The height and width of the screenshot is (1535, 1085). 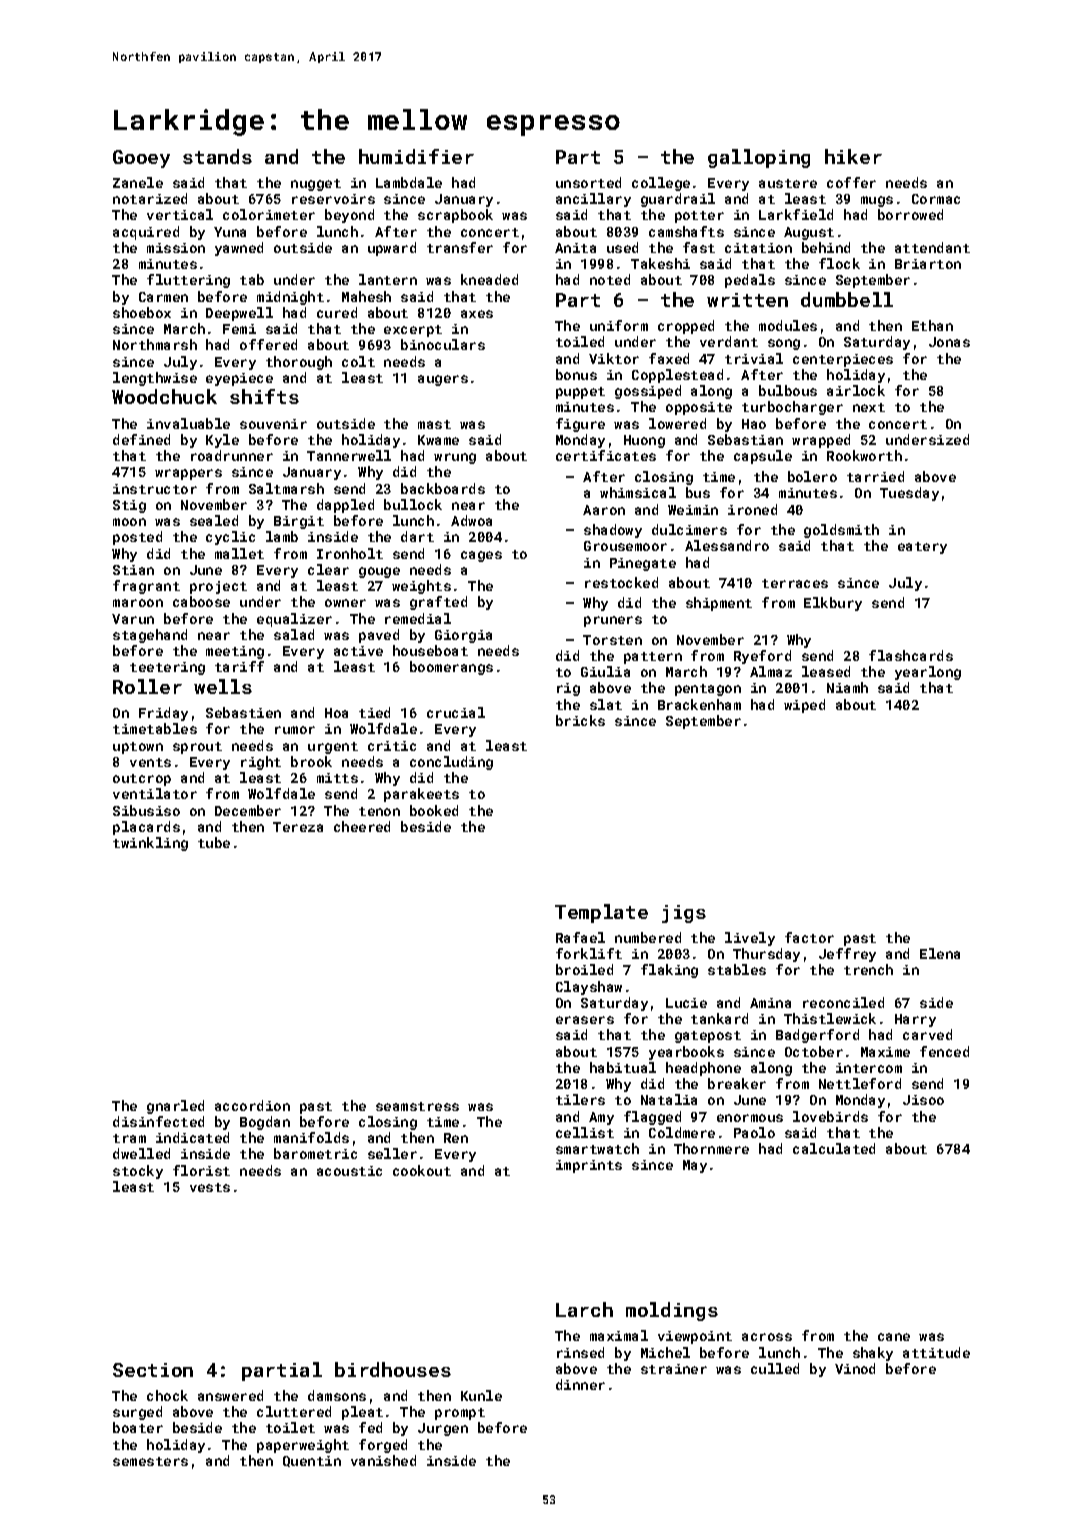 What do you see at coordinates (443, 1429) in the screenshot?
I see `Jurgen` at bounding box center [443, 1429].
